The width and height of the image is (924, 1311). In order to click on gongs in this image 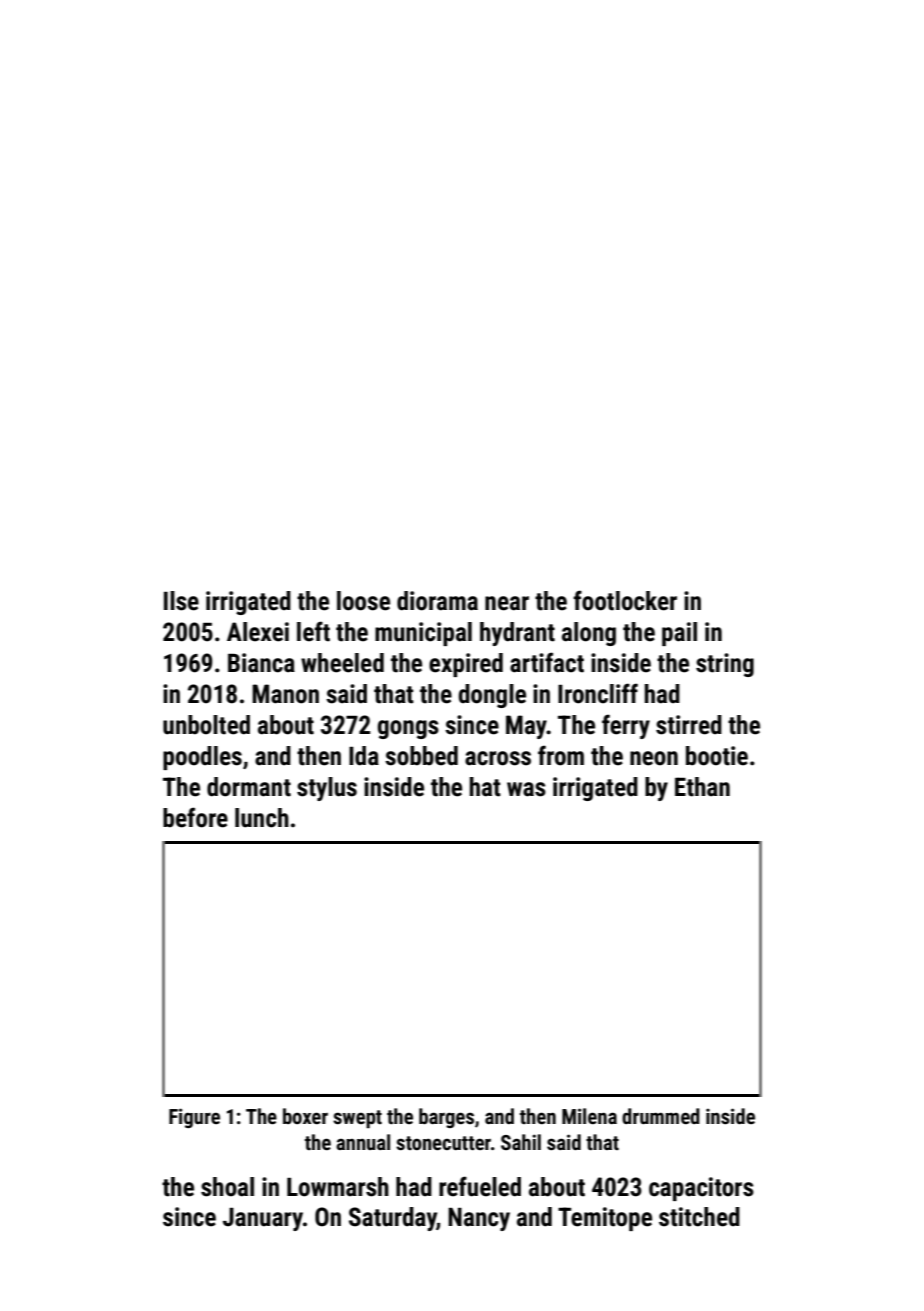, I will do `click(408, 729)`.
